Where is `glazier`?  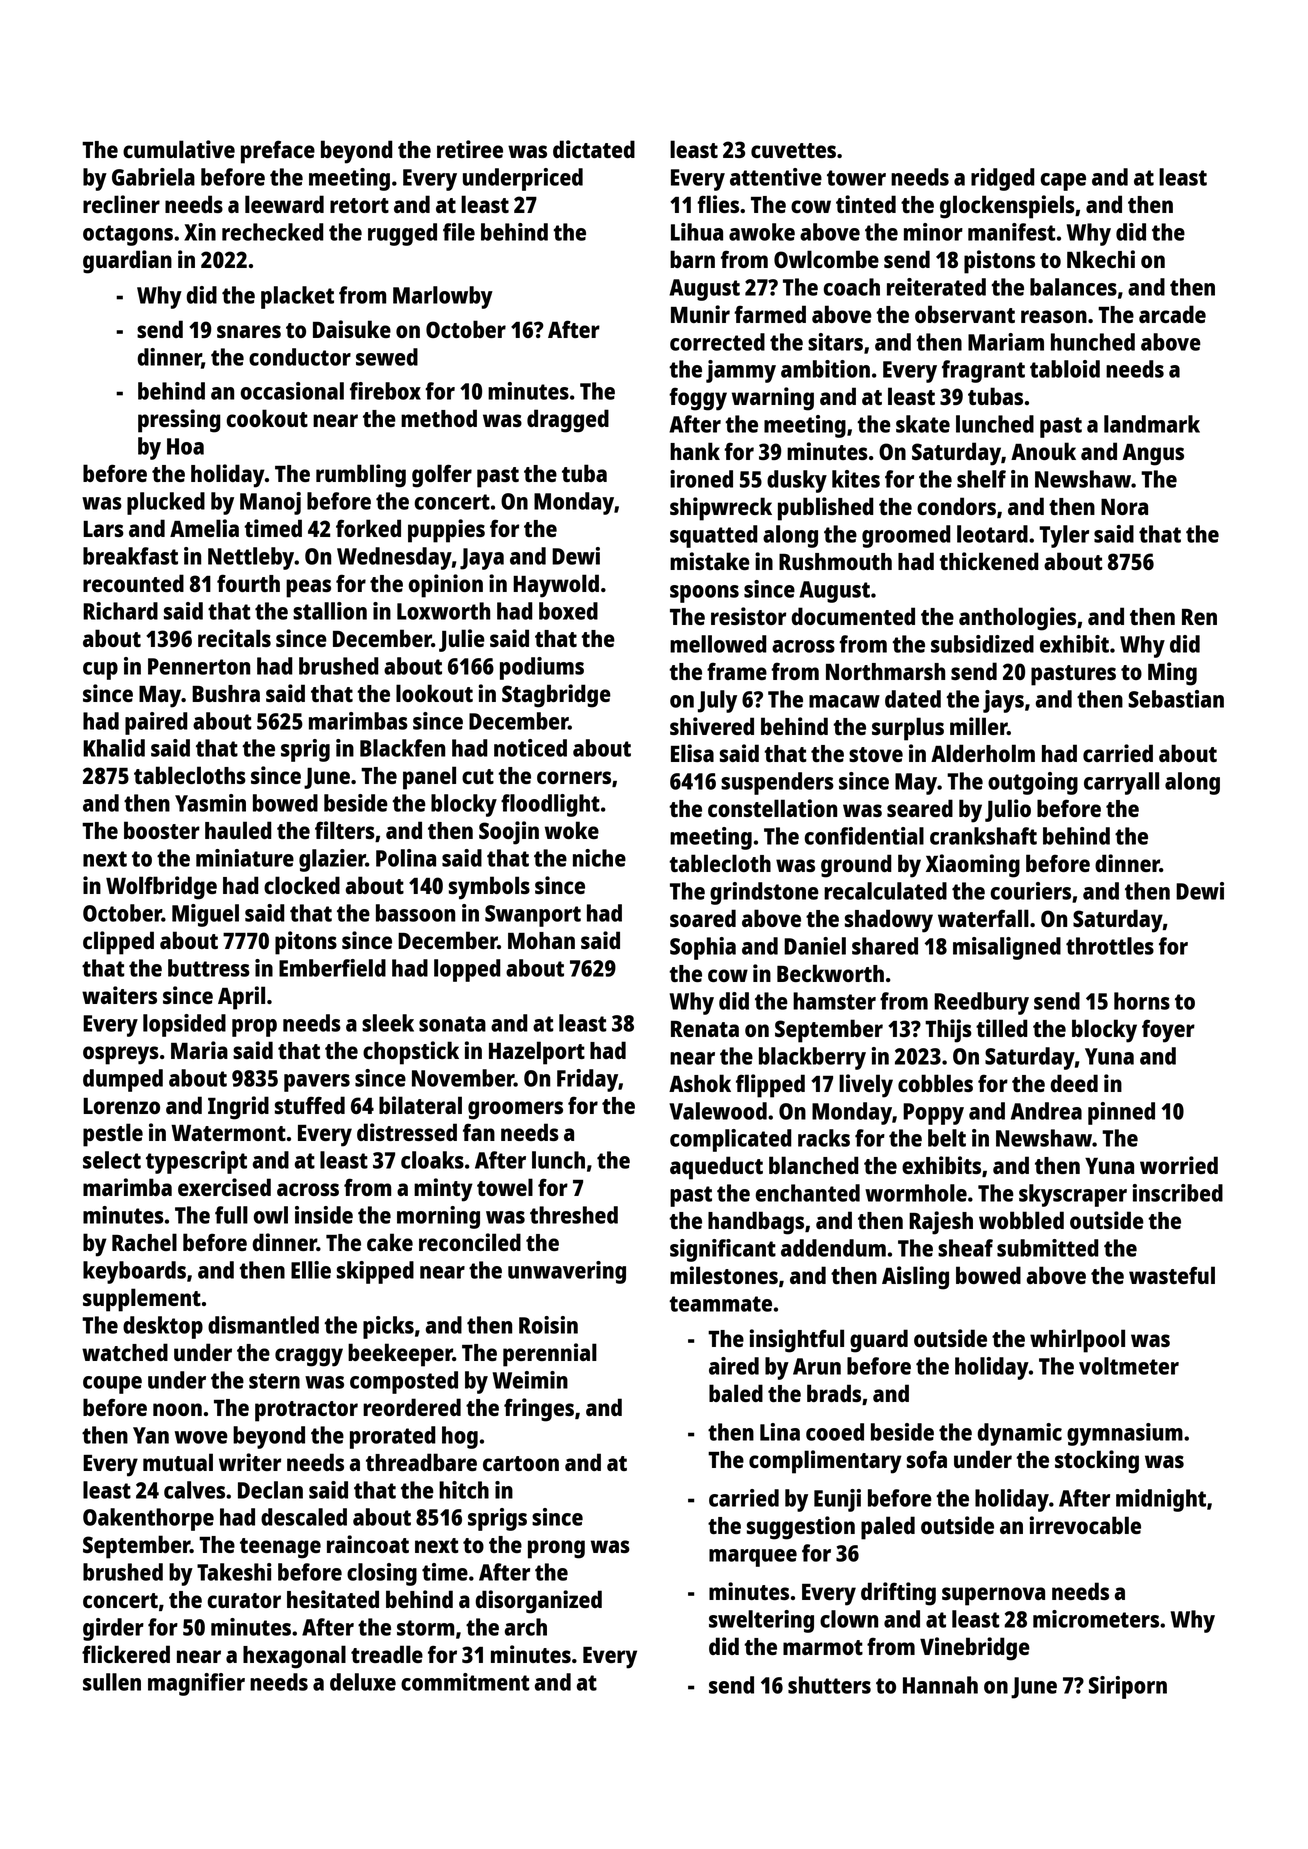 glazier is located at coordinates (332, 860).
